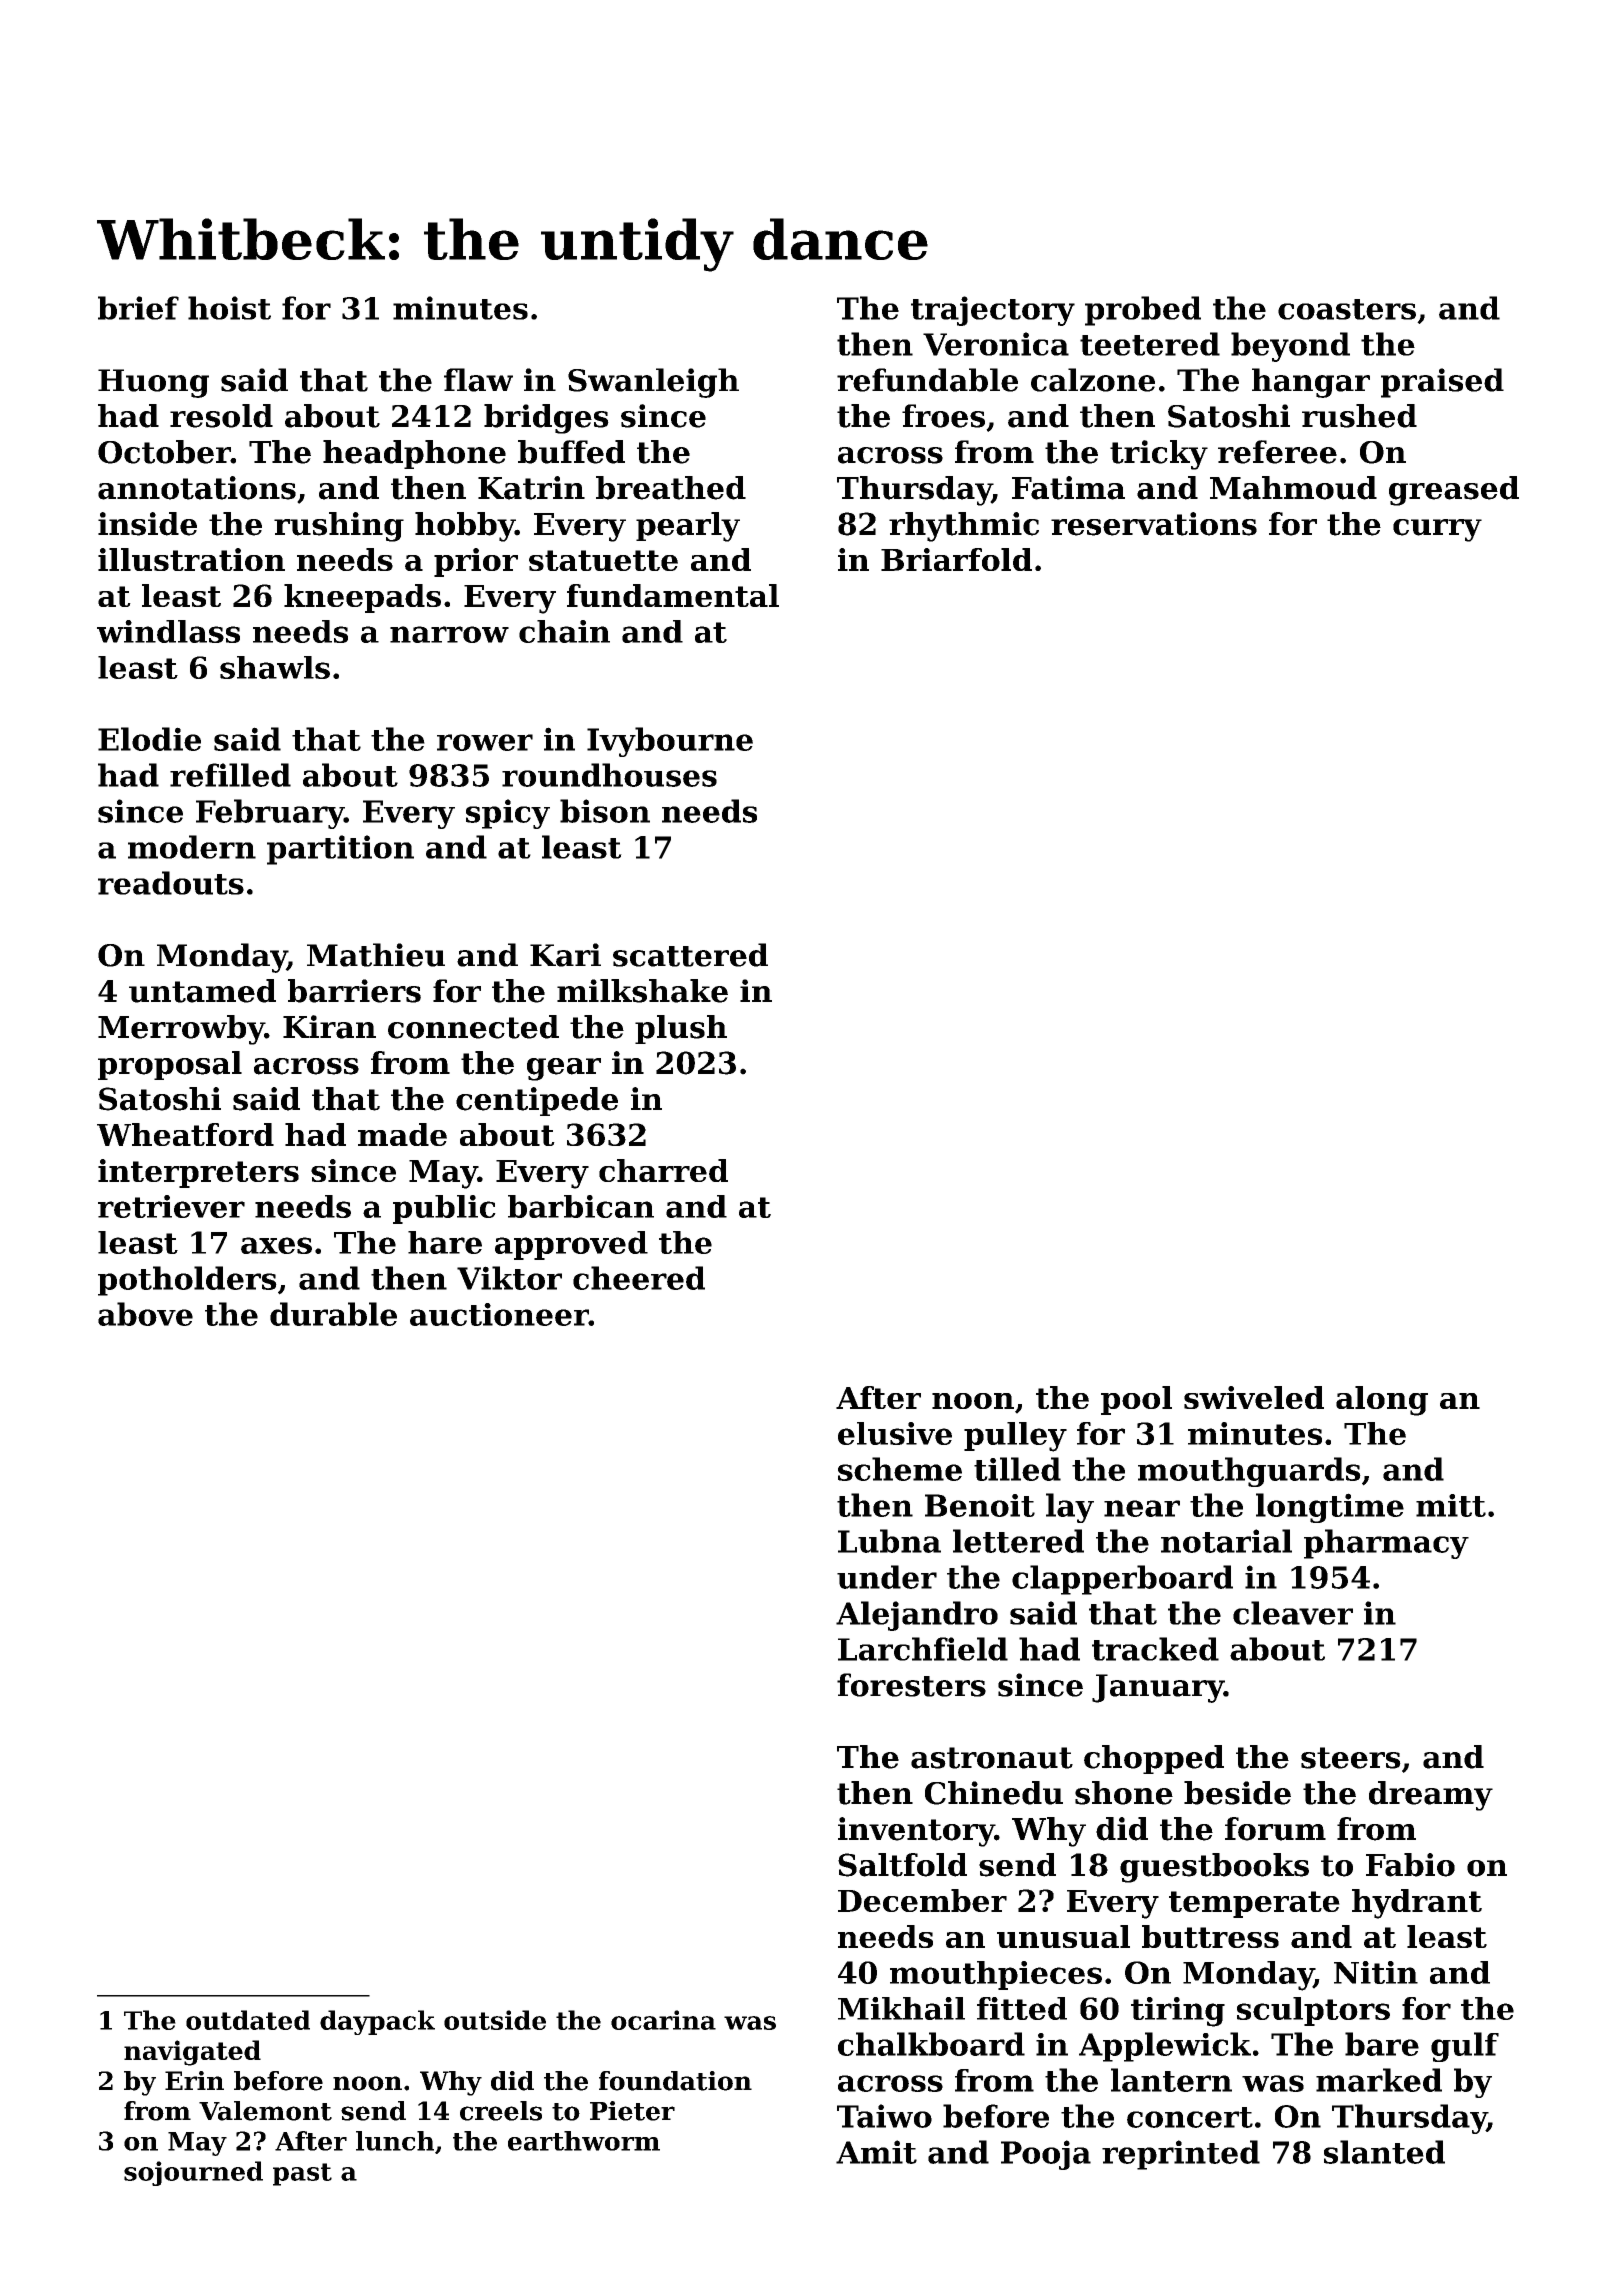 Image resolution: width=1620 pixels, height=2292 pixels. Describe the element at coordinates (191, 559) in the screenshot. I see `illustration` at that location.
